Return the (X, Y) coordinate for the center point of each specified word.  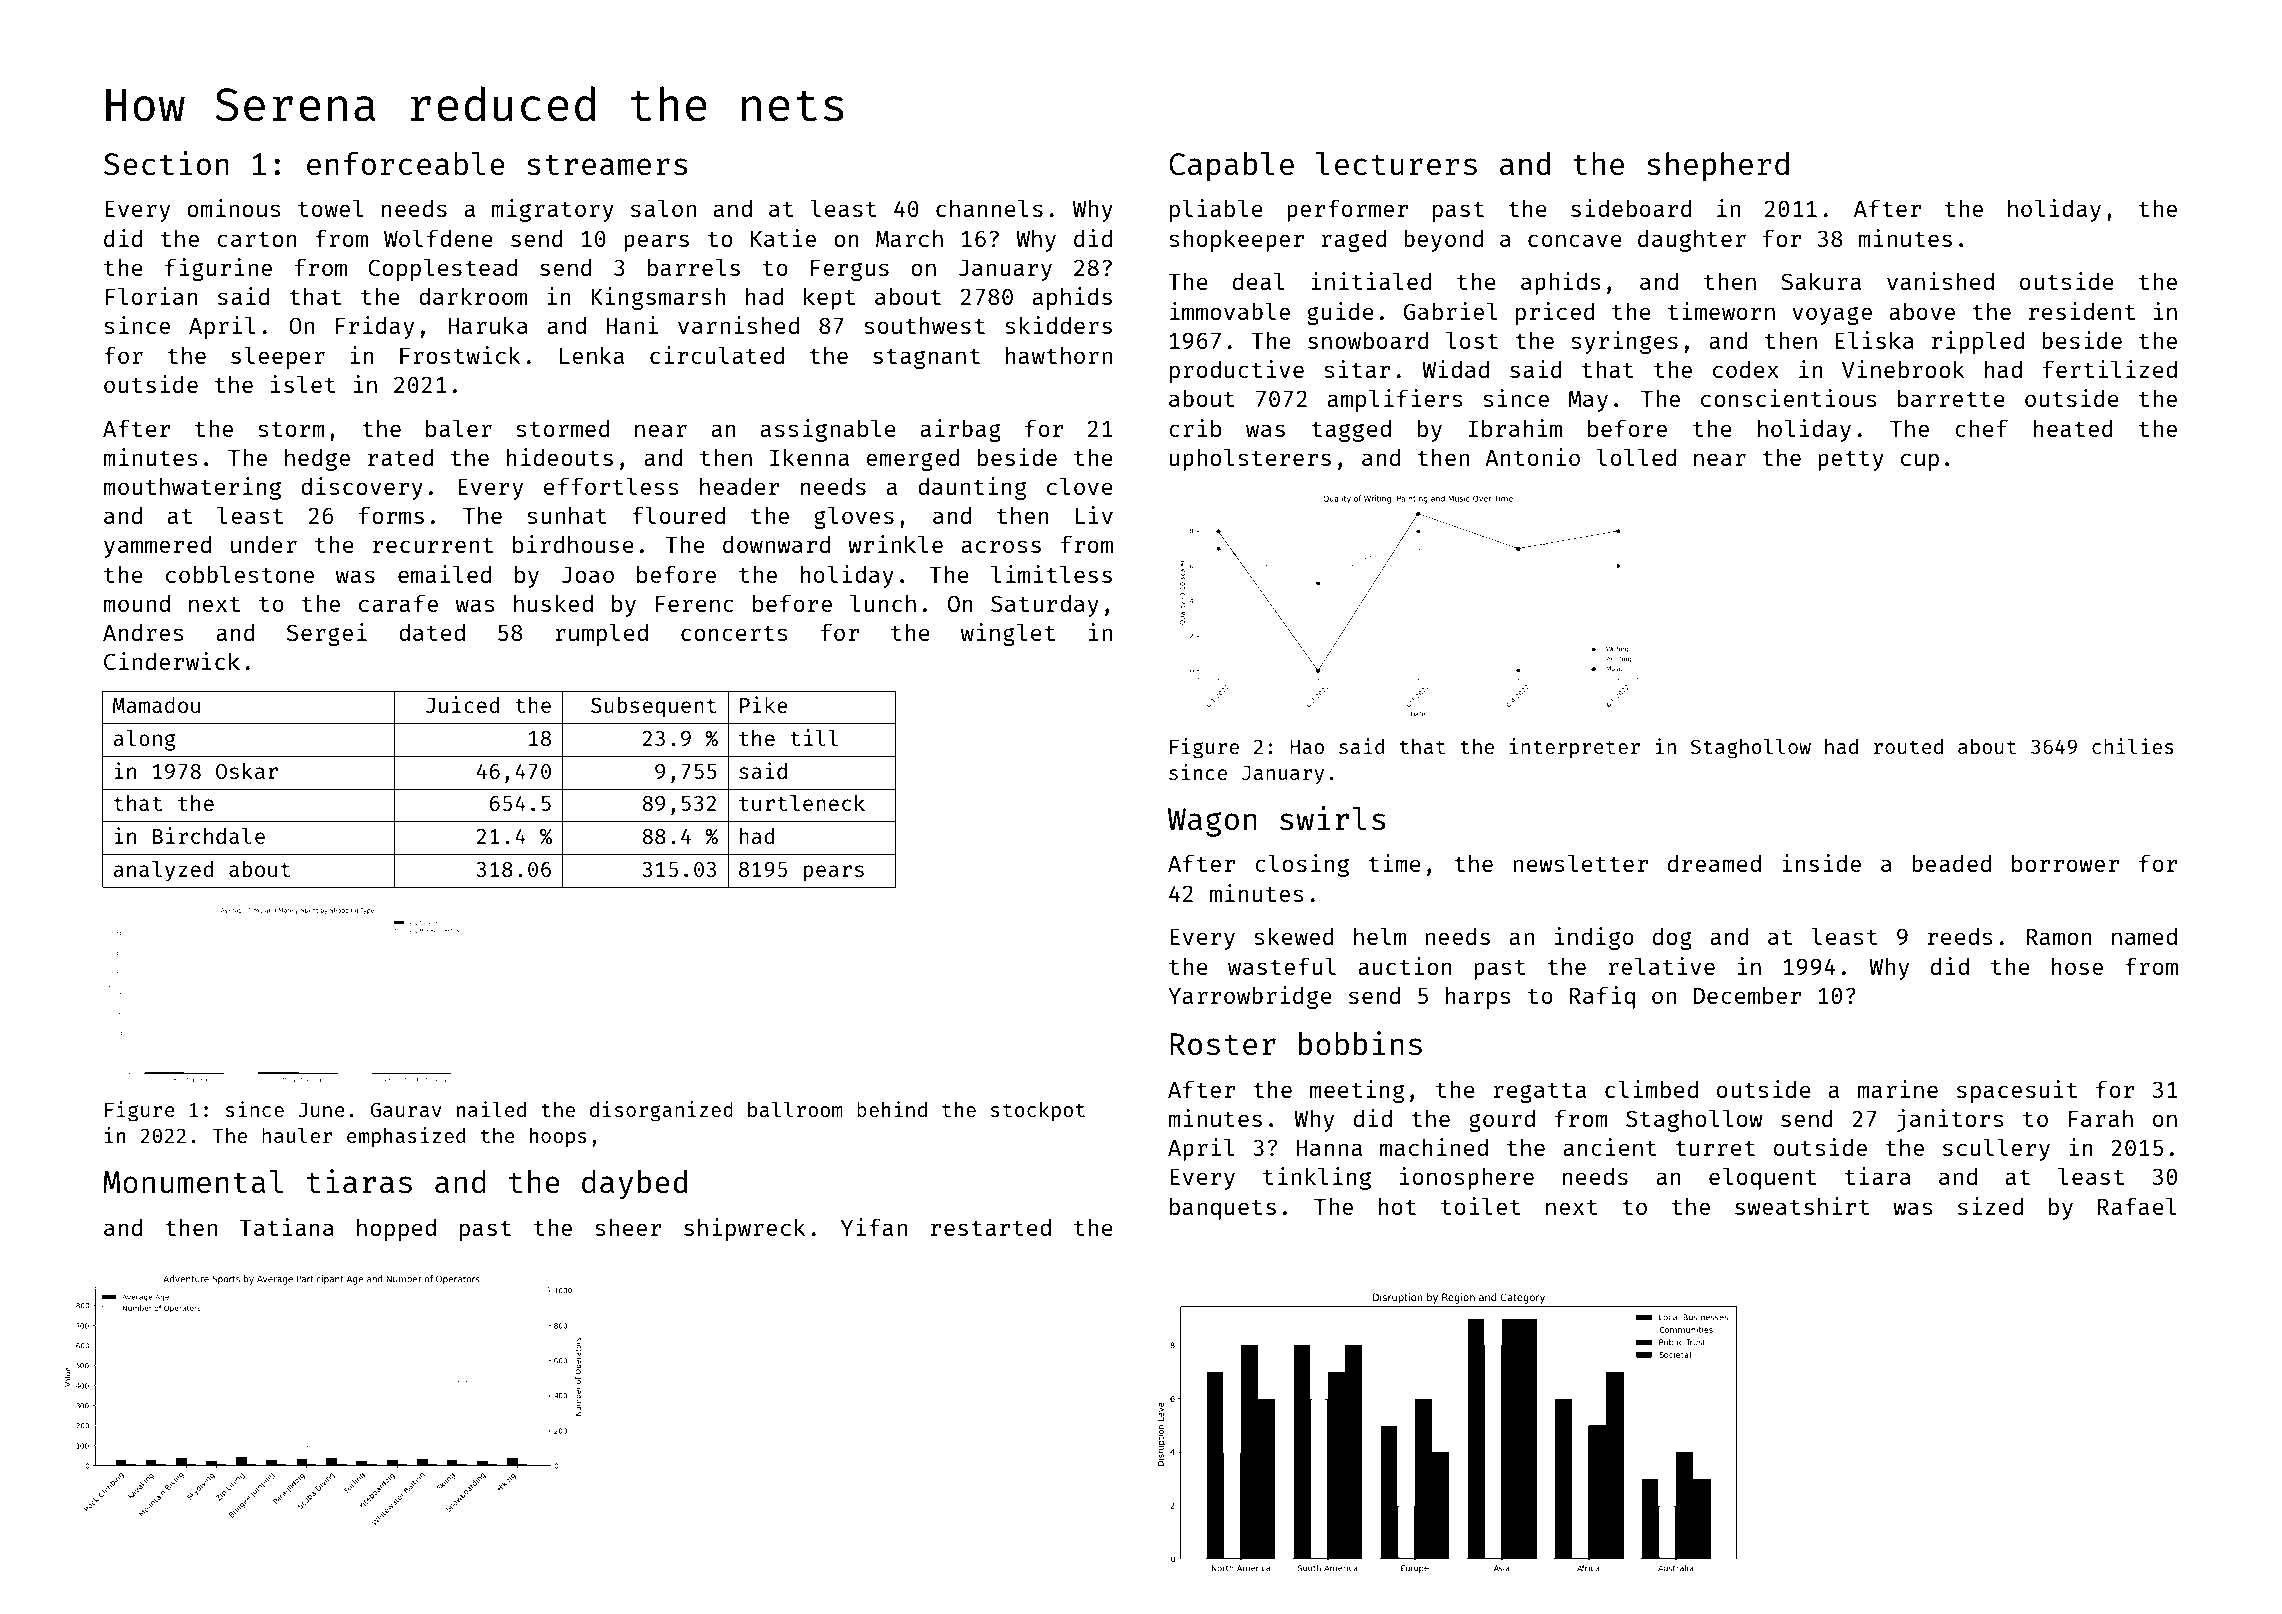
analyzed (163, 871)
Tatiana (286, 1227)
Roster (1223, 1044)
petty (1851, 461)
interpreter (1575, 748)
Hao (1307, 746)
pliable (1216, 210)
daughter (1692, 241)
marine (1897, 1089)
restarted (991, 1227)
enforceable (406, 163)
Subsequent (653, 707)
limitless (1051, 574)
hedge (317, 460)
